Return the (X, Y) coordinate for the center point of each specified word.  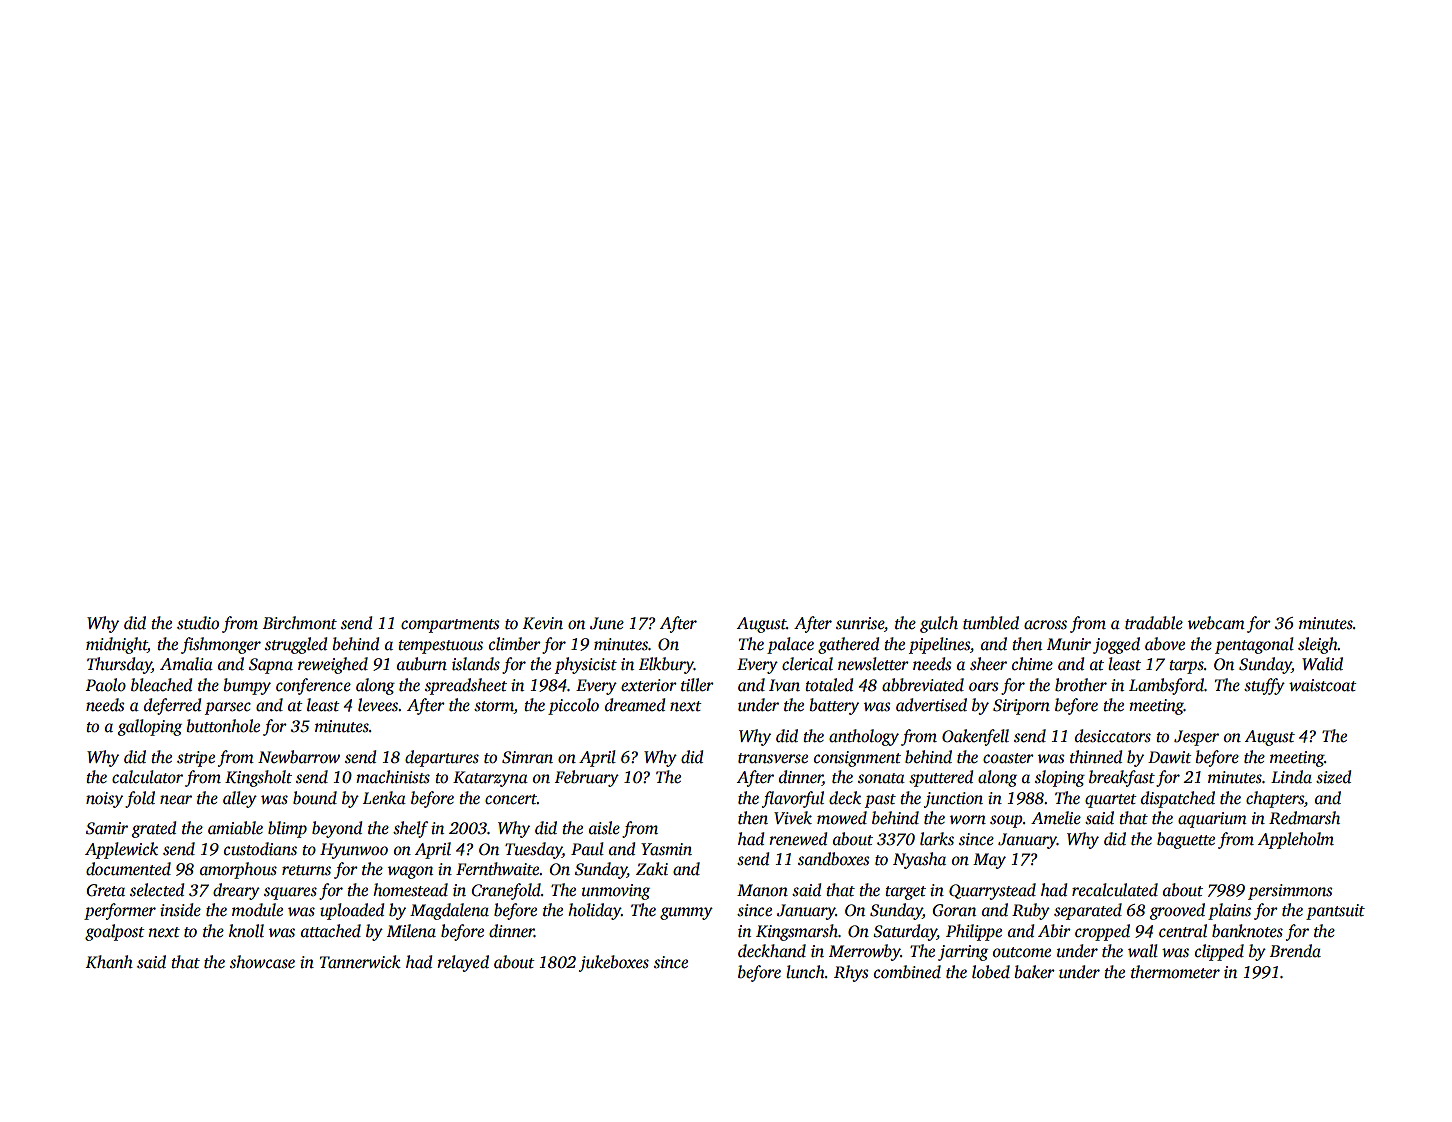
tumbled (991, 623)
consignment (857, 759)
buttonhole (223, 726)
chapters (1275, 799)
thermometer (1175, 972)
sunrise (860, 623)
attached (331, 931)
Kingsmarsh (797, 932)
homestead (410, 890)
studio (198, 623)
